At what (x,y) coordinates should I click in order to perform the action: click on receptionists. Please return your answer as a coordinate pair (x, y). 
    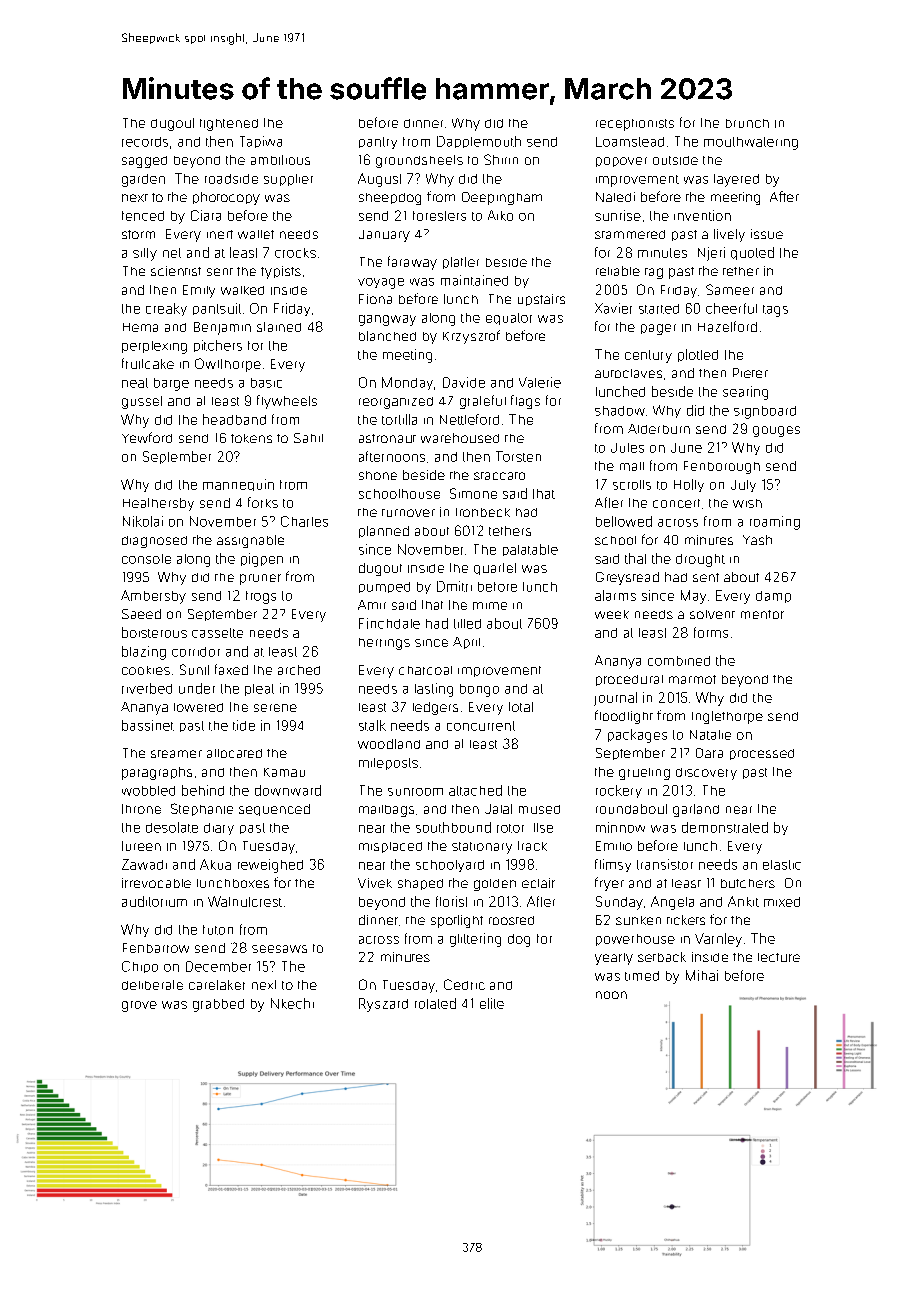
    Looking at the image, I should click on (635, 125).
